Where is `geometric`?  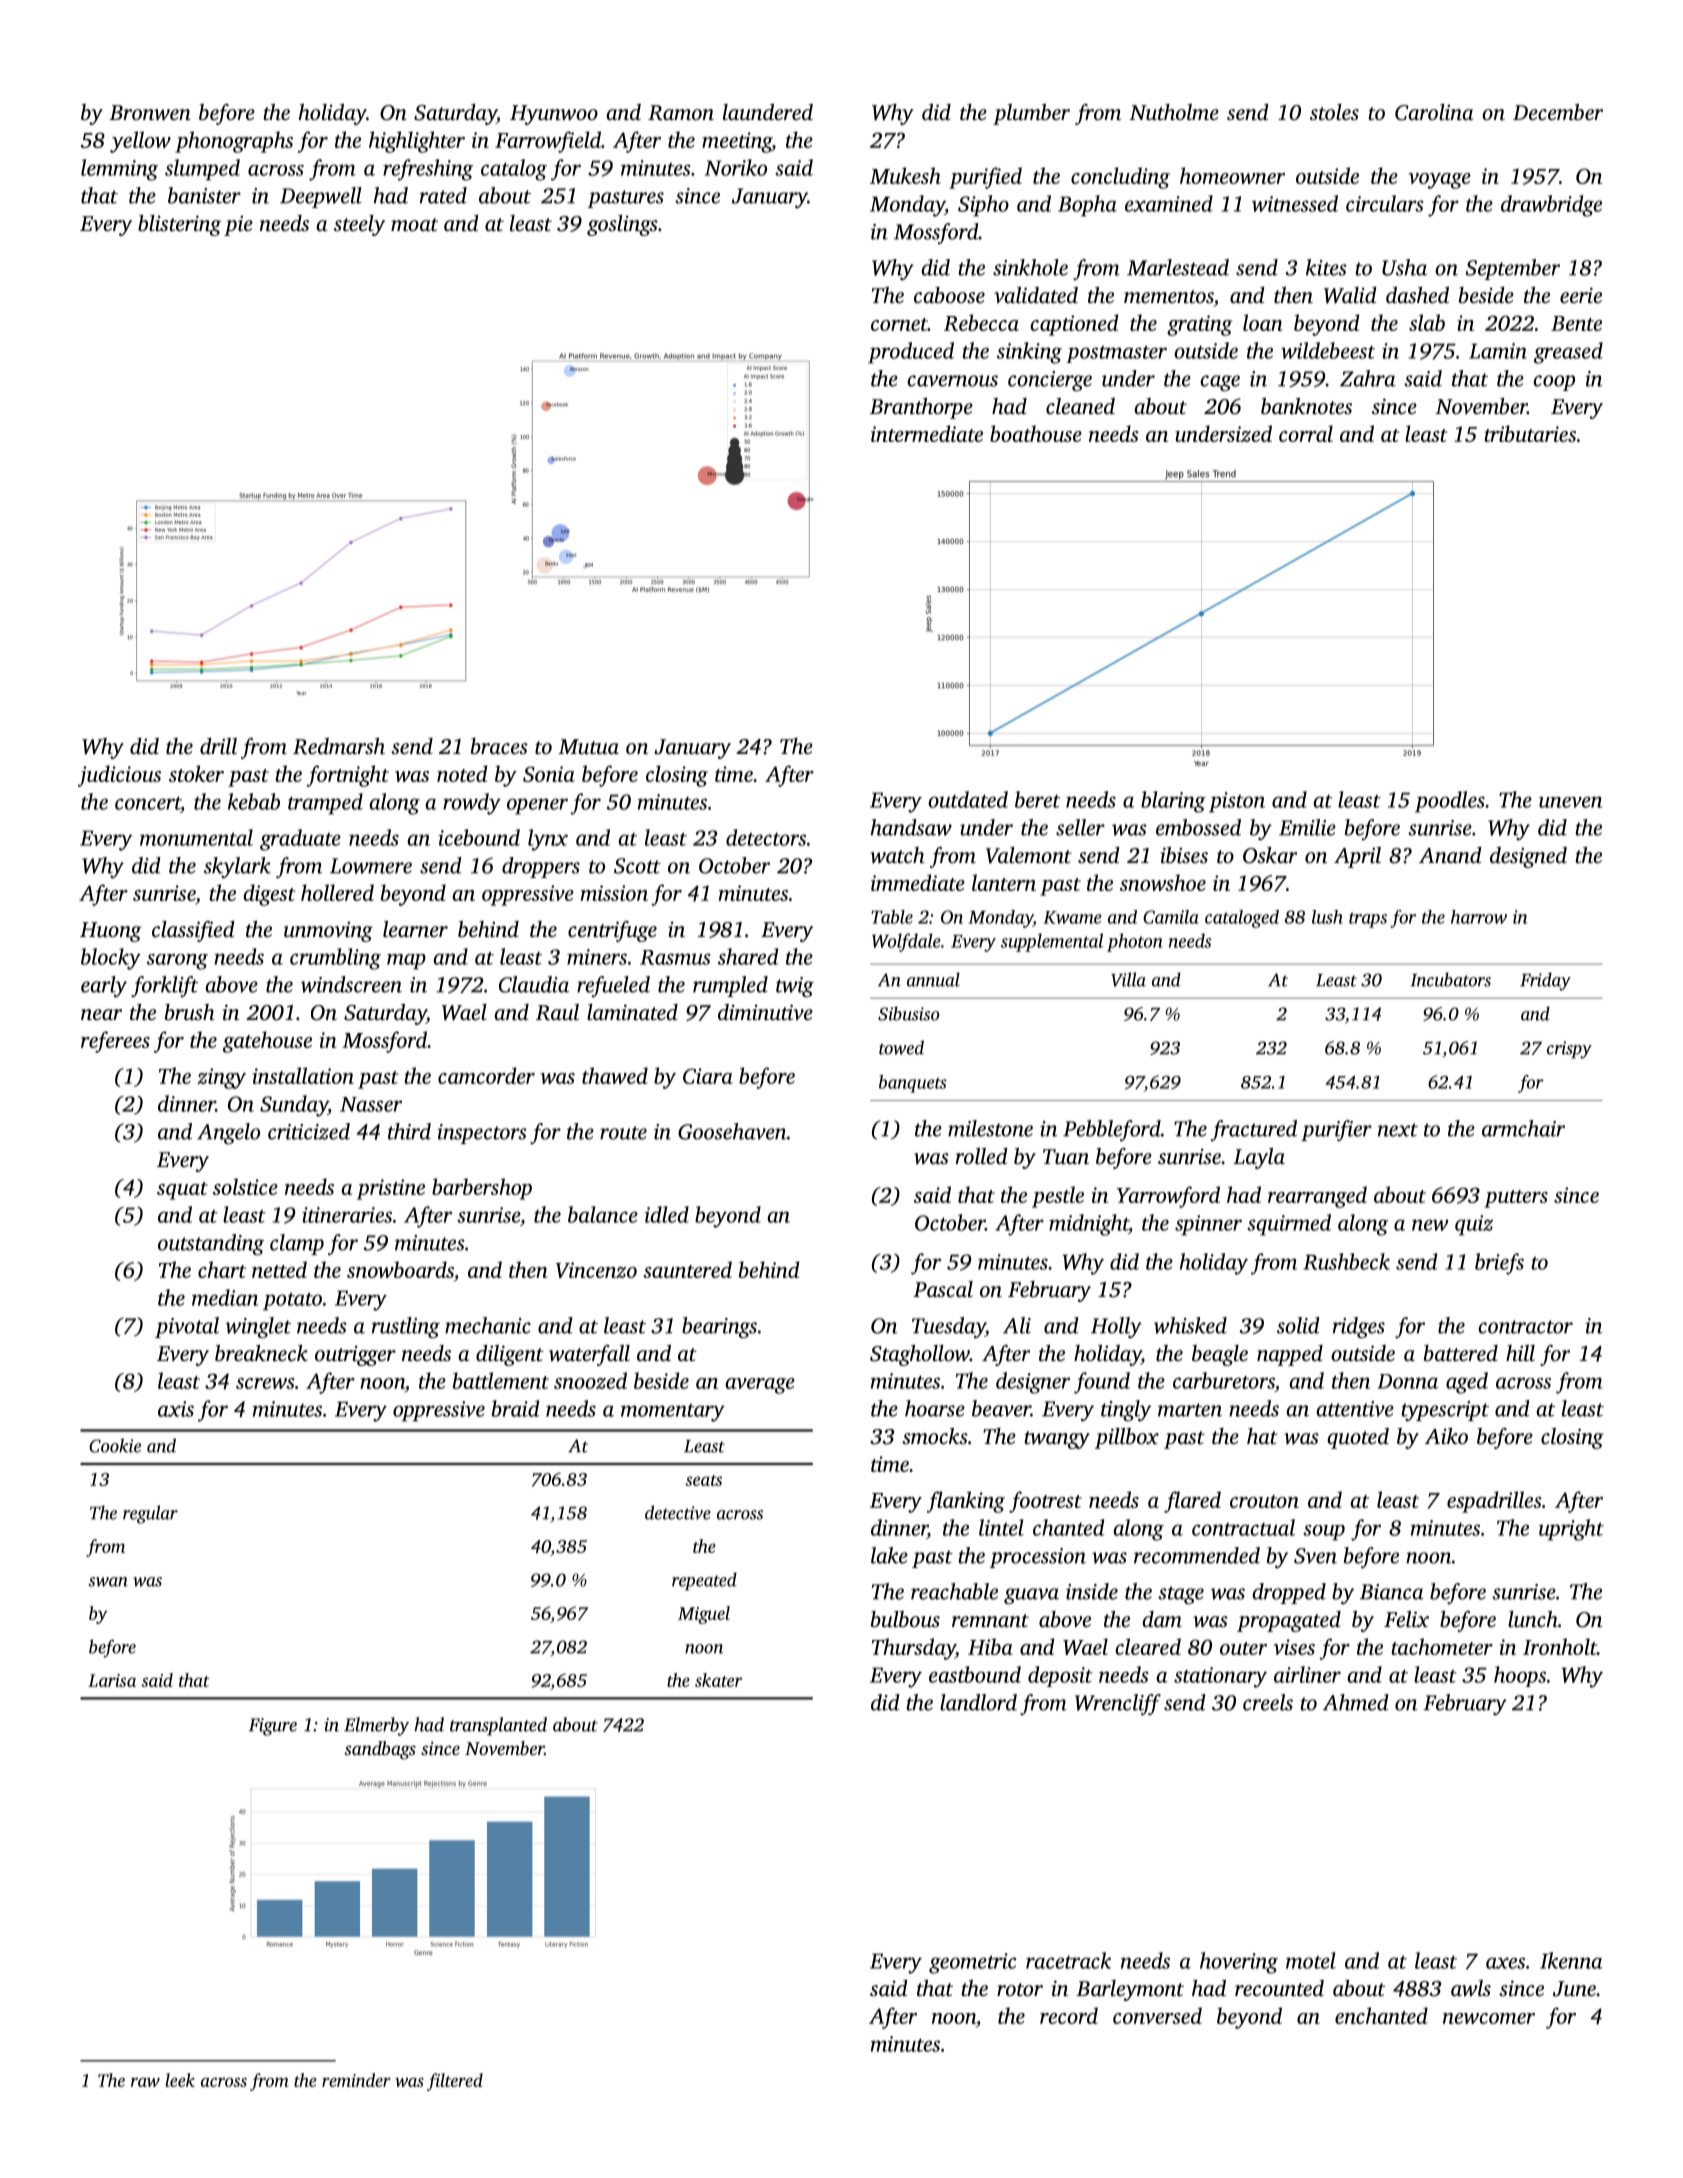 geometric is located at coordinates (973, 1963).
